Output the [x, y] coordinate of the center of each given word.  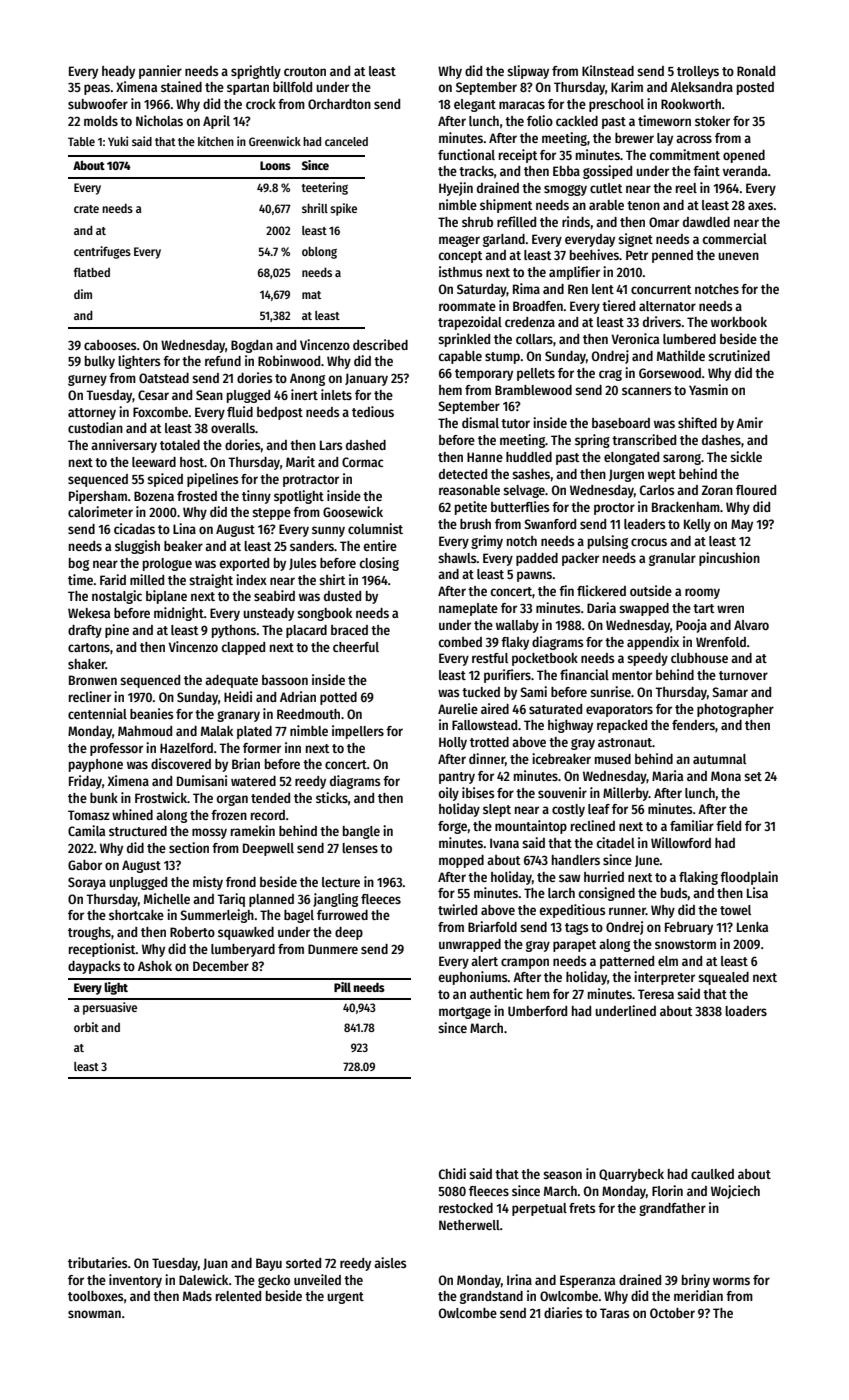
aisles [390, 1262]
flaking [698, 878]
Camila [86, 830]
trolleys [698, 72]
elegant [475, 105]
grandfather [672, 1209]
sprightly [256, 72]
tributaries [98, 1262]
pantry [457, 778]
